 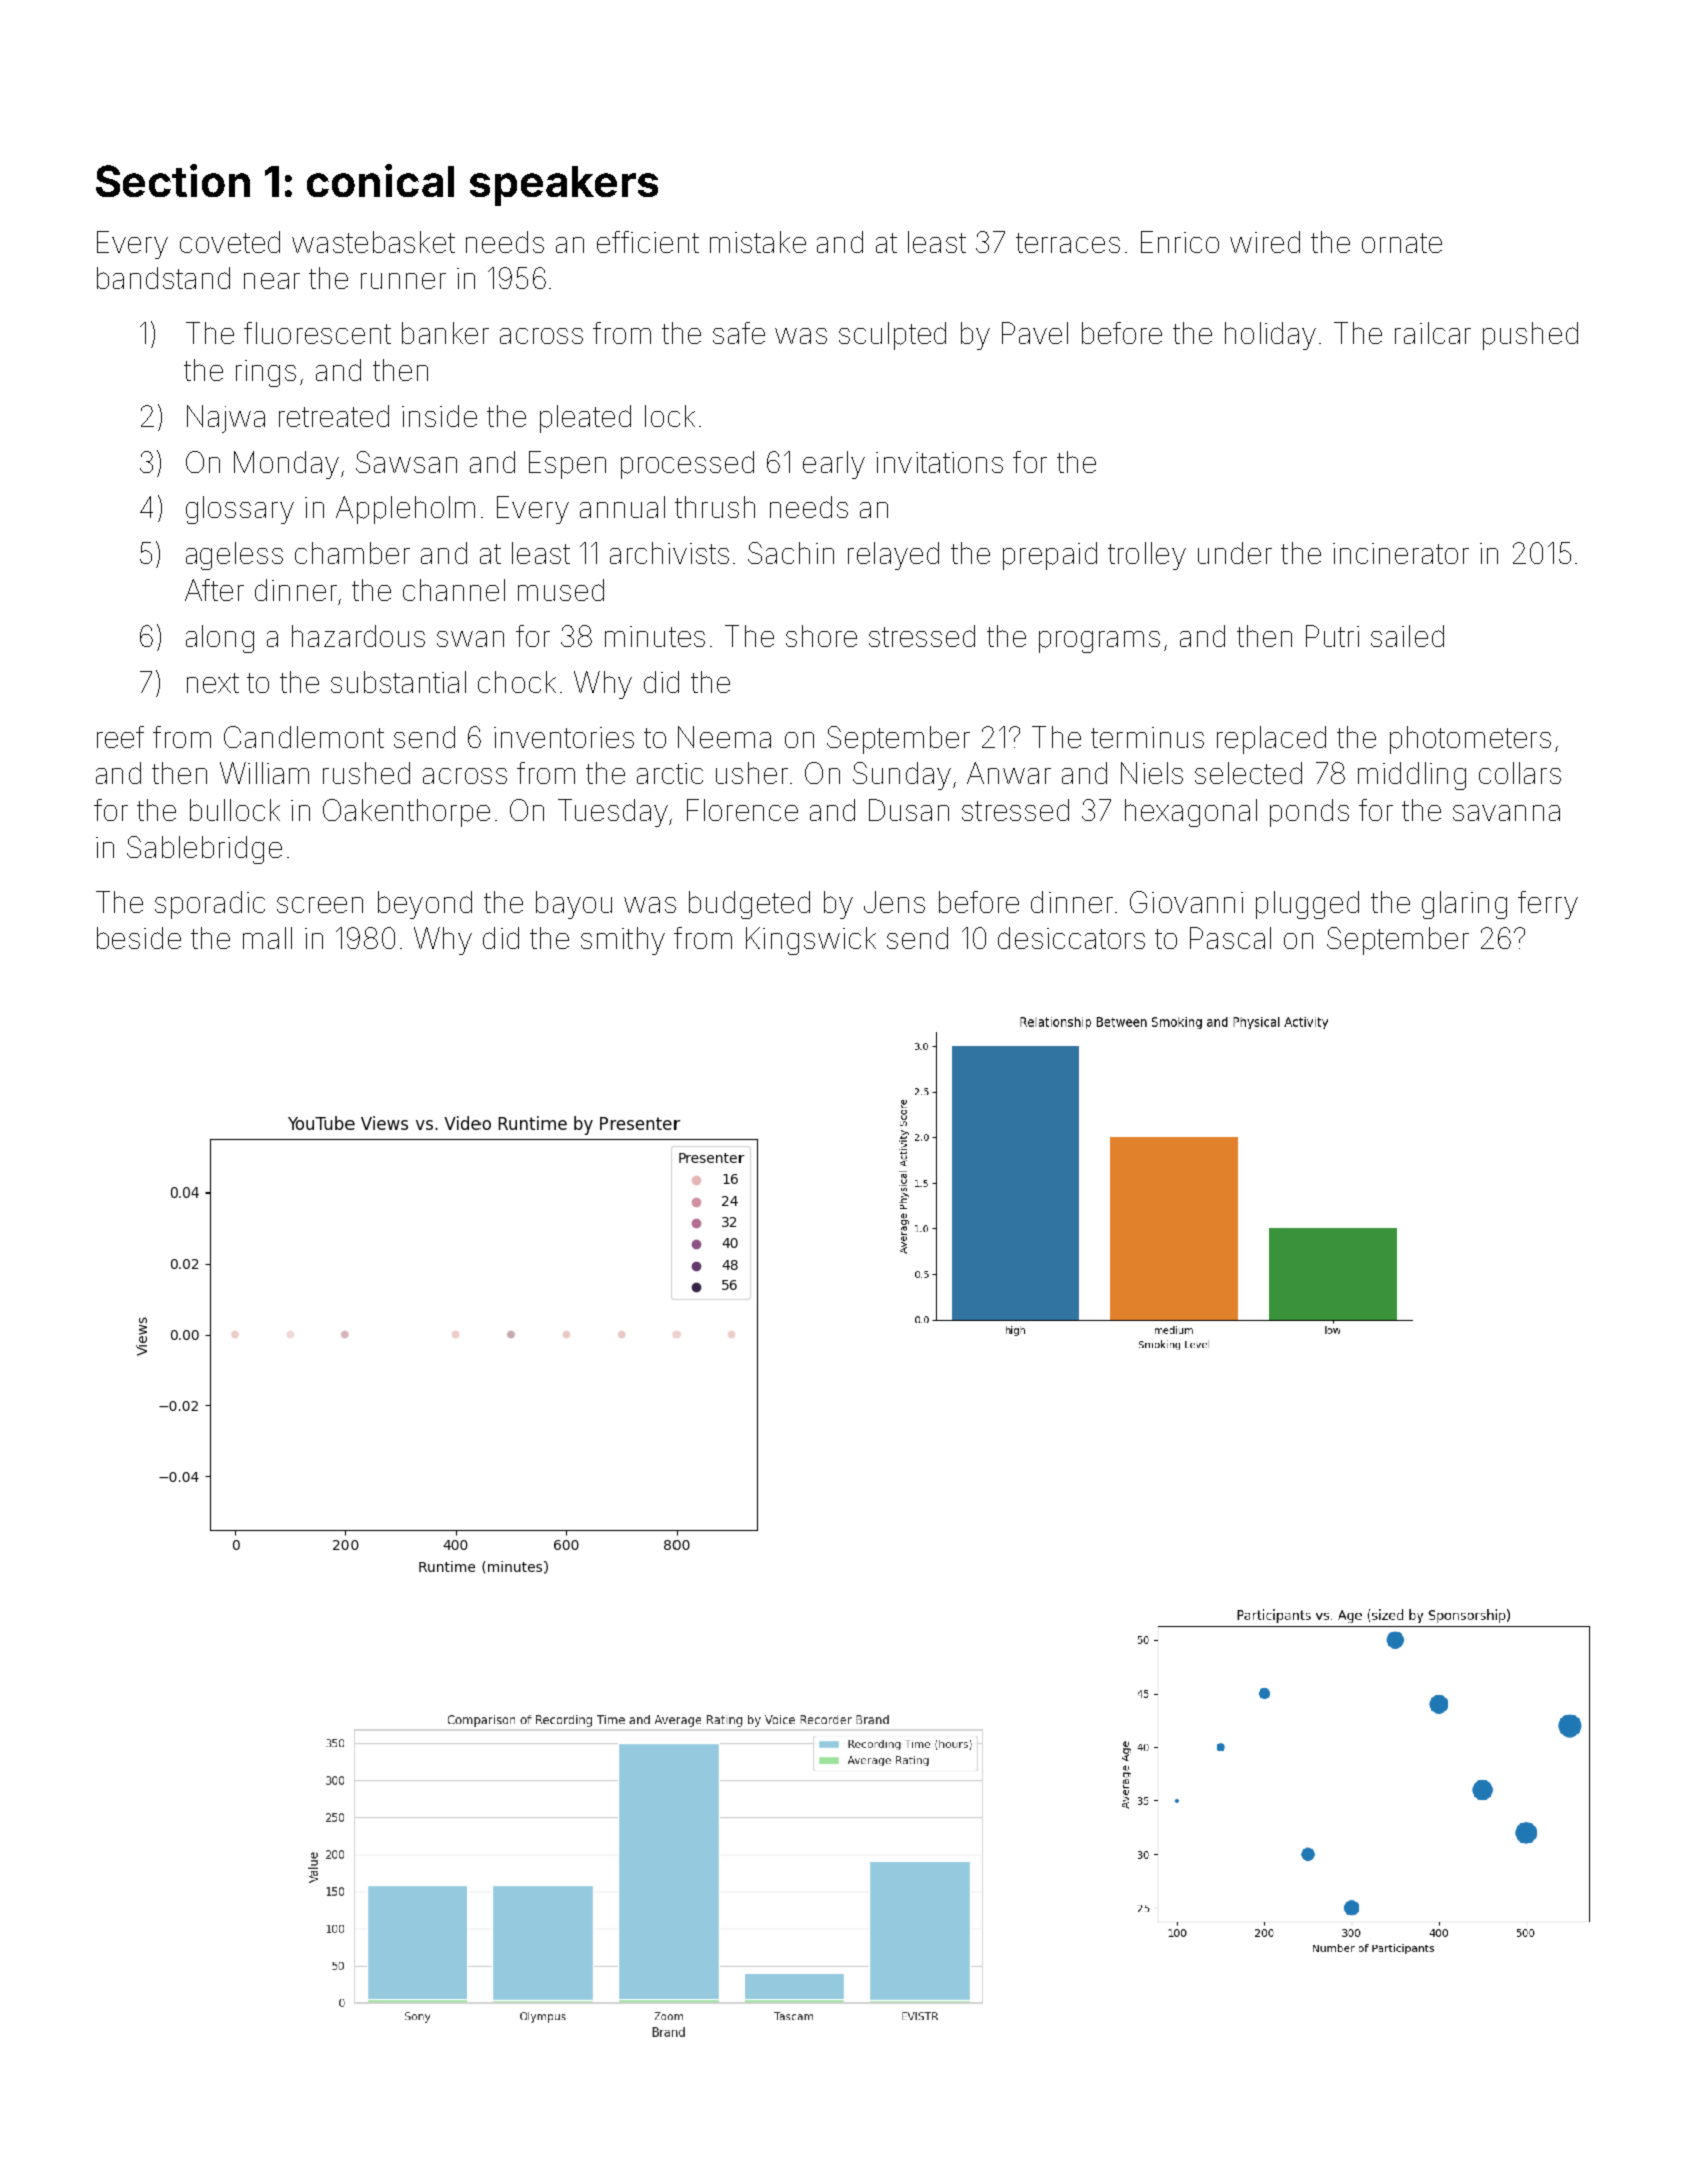 What do you see at coordinates (1401, 553) in the screenshot?
I see `incinerator` at bounding box center [1401, 553].
